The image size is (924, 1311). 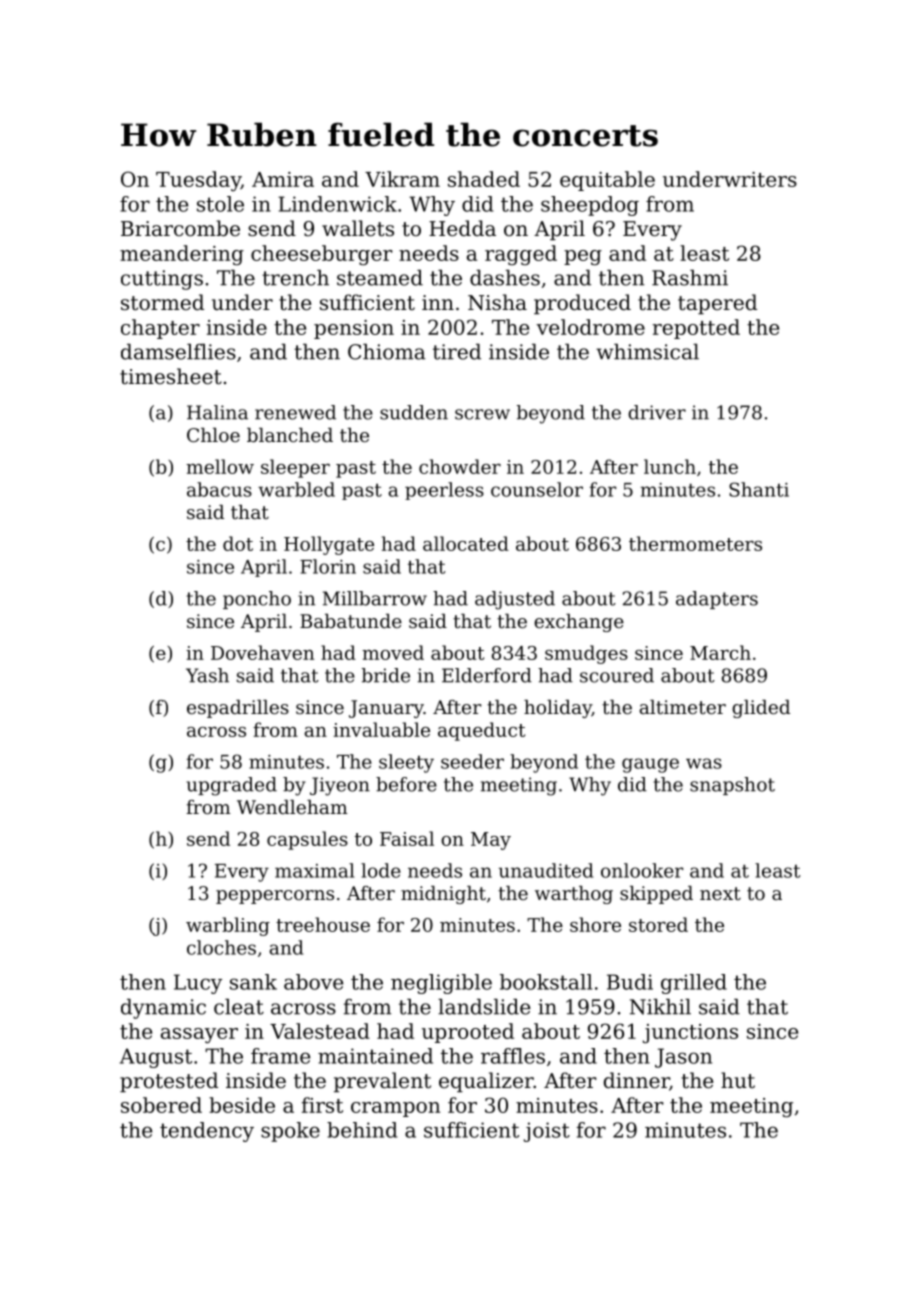 What do you see at coordinates (198, 984) in the screenshot?
I see `Lucy` at bounding box center [198, 984].
